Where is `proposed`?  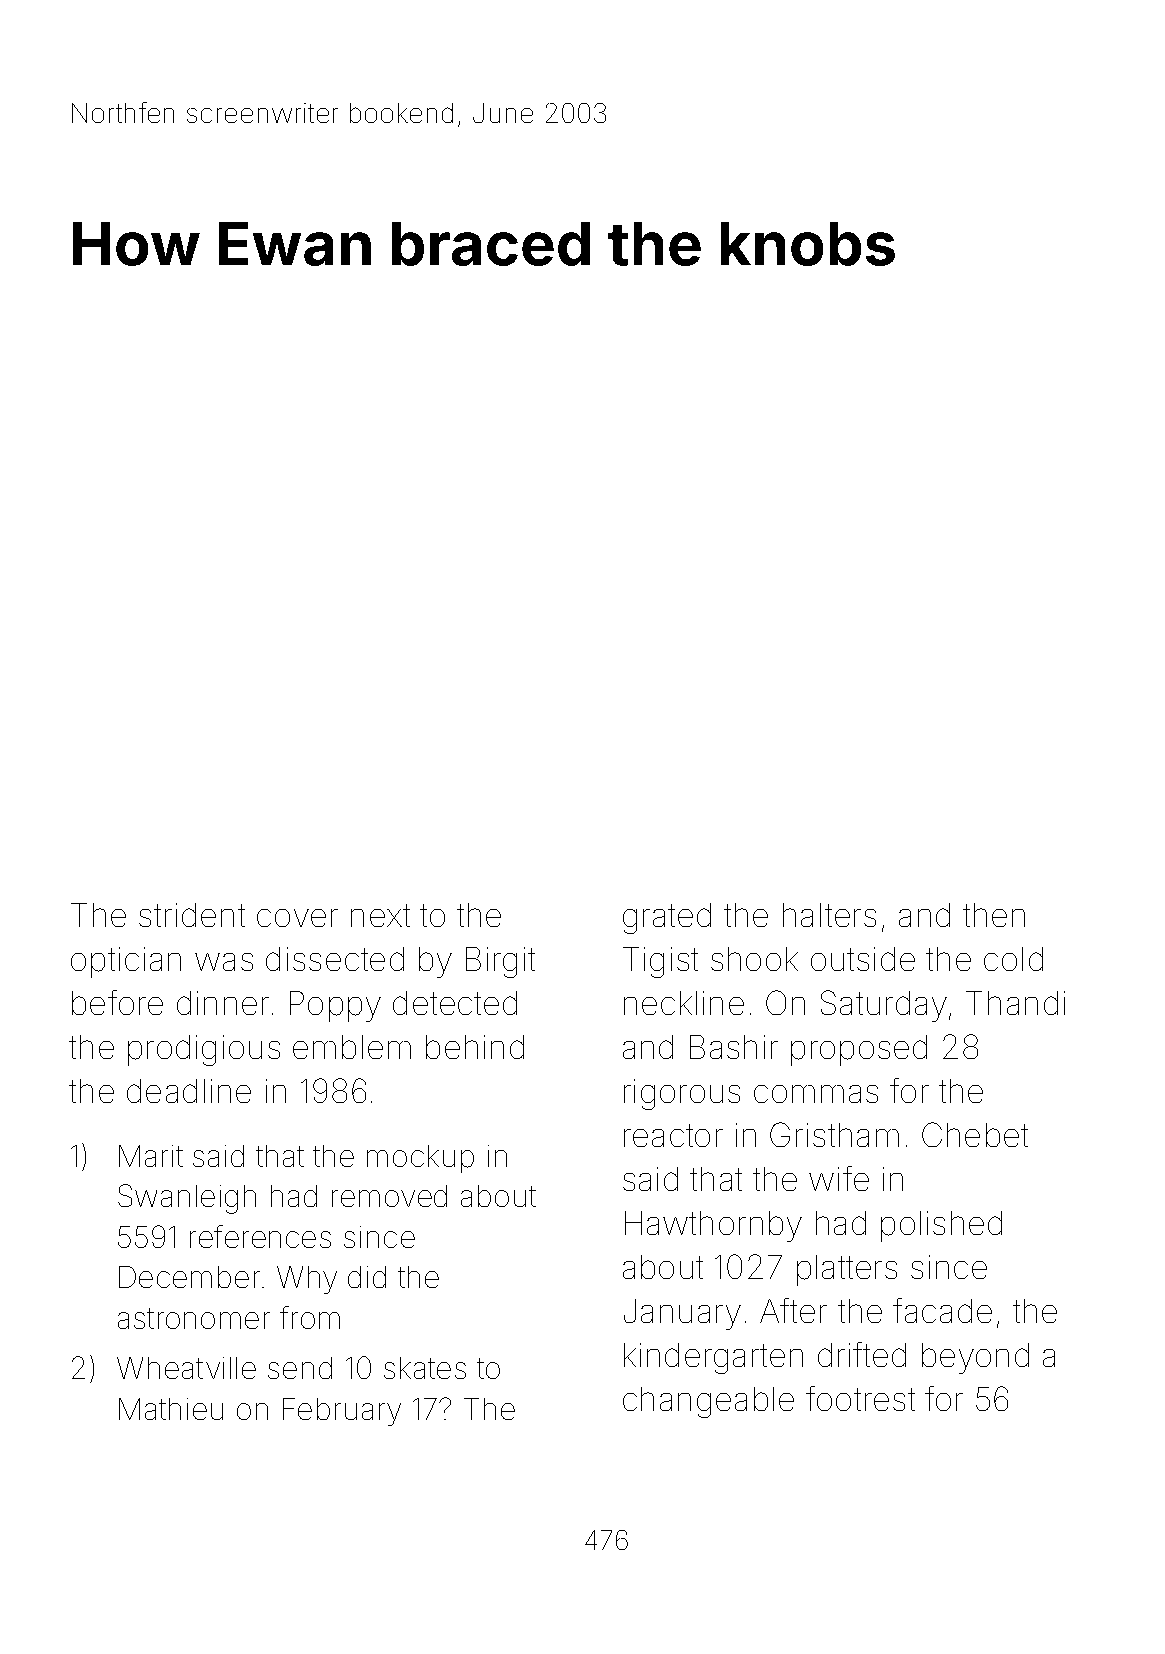 proposed is located at coordinates (859, 1050).
